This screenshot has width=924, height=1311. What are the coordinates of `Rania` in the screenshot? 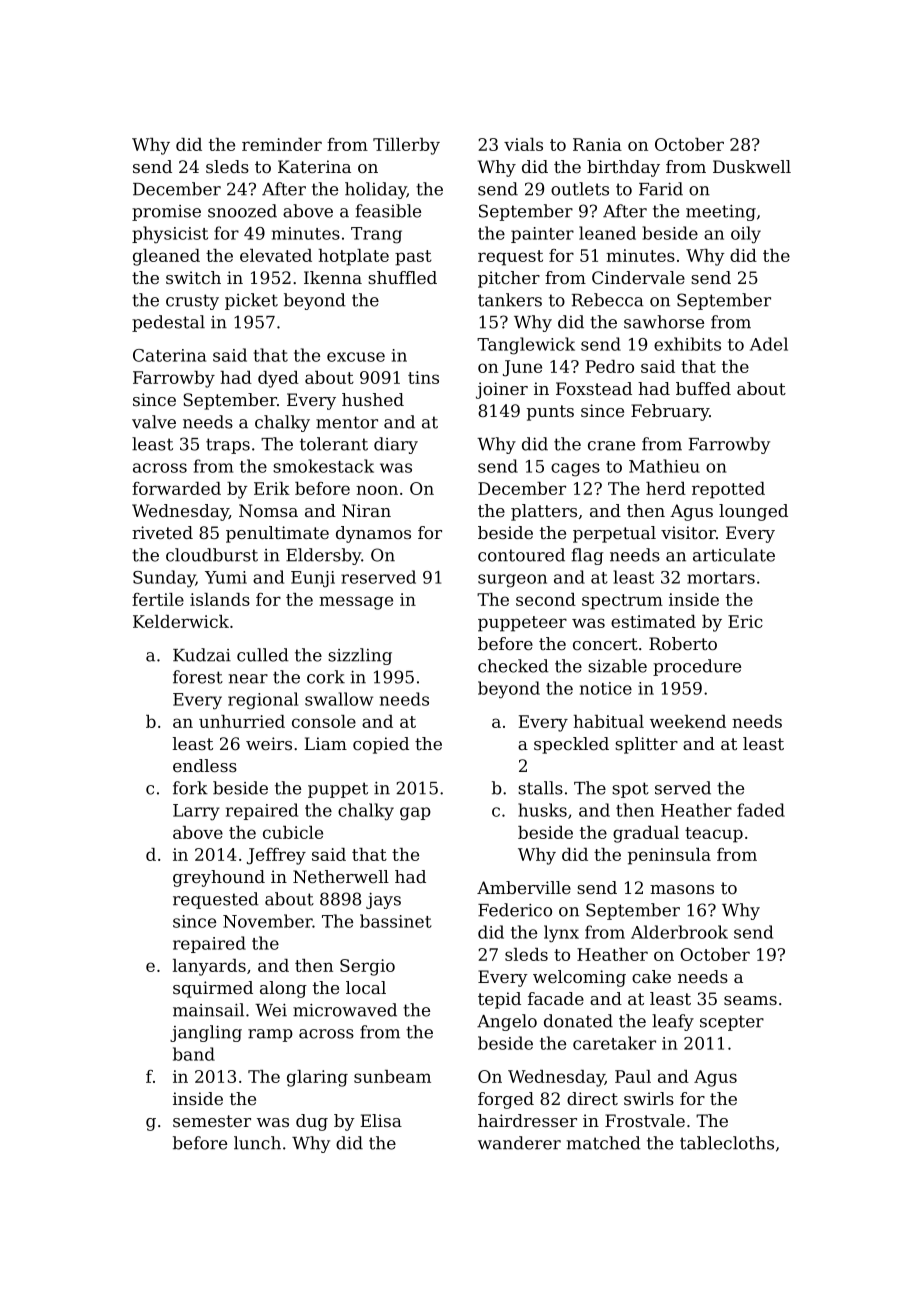 It's located at (597, 144).
